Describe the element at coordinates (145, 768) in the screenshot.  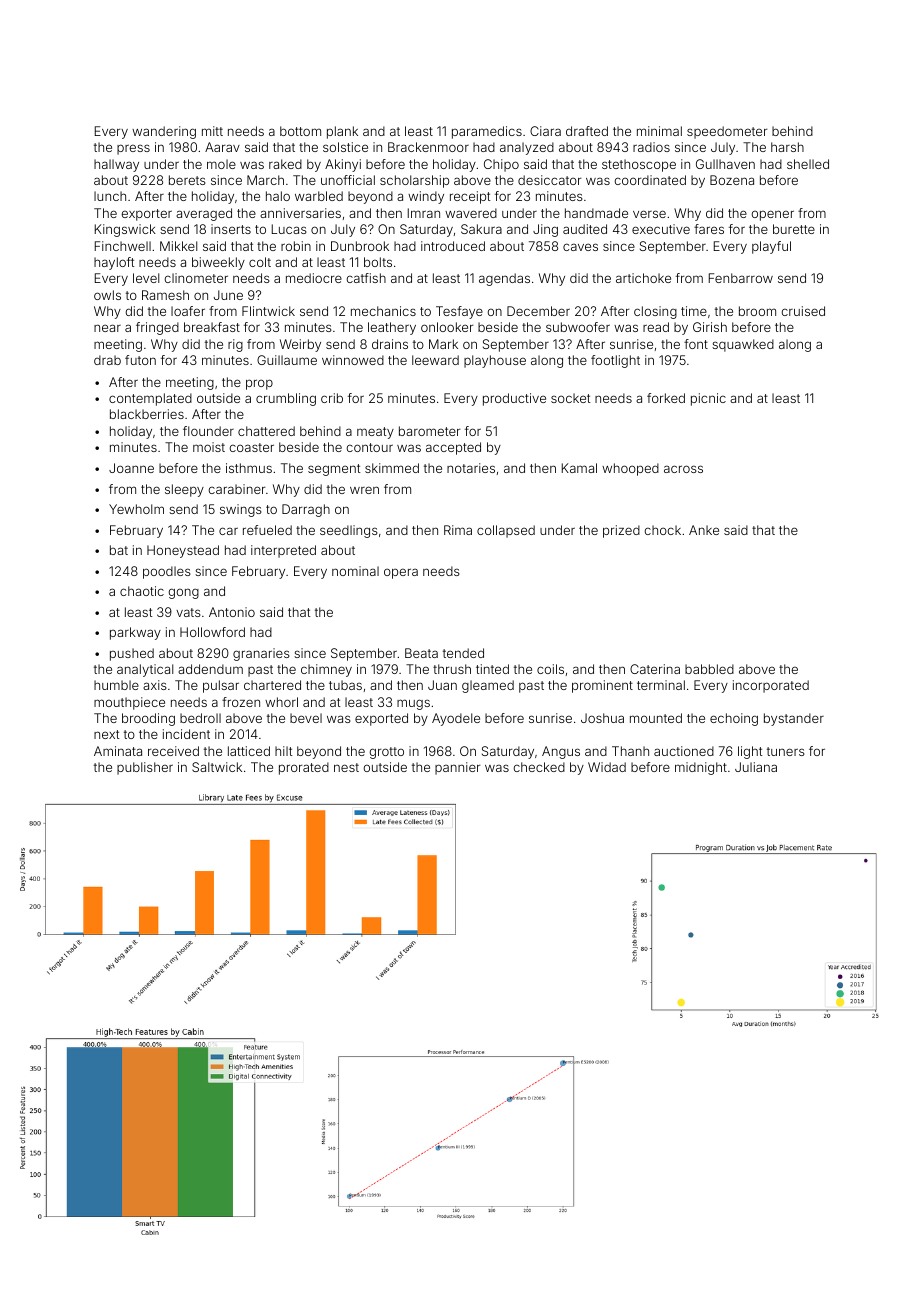
I see `publisher` at that location.
